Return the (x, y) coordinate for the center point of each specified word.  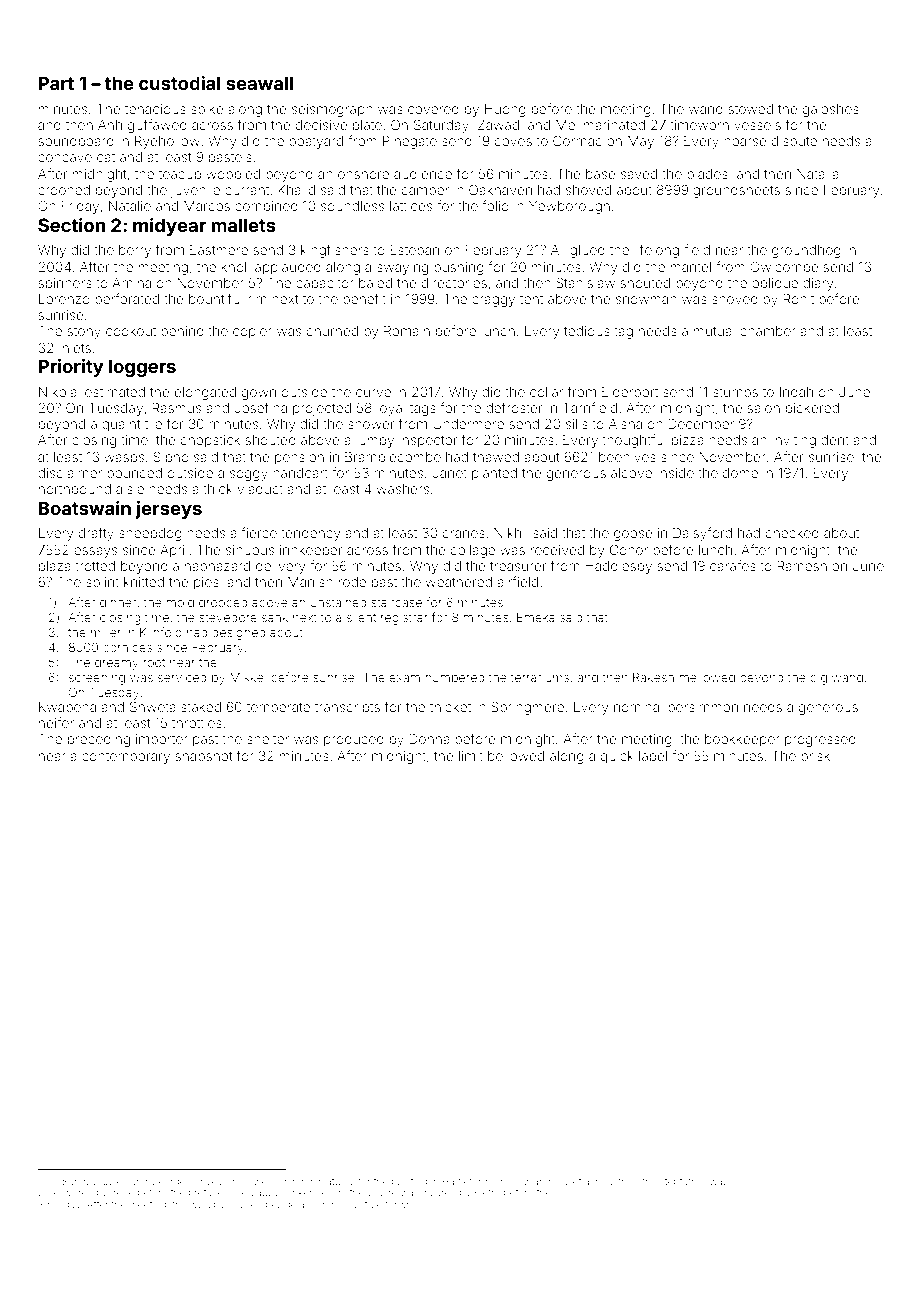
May (641, 142)
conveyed (211, 1182)
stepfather (683, 1182)
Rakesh (653, 677)
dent (835, 440)
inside (676, 473)
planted (494, 474)
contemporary (126, 758)
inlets (75, 348)
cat (106, 157)
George (168, 1182)
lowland (532, 1181)
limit (471, 756)
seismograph (332, 110)
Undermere (468, 424)
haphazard (217, 567)
